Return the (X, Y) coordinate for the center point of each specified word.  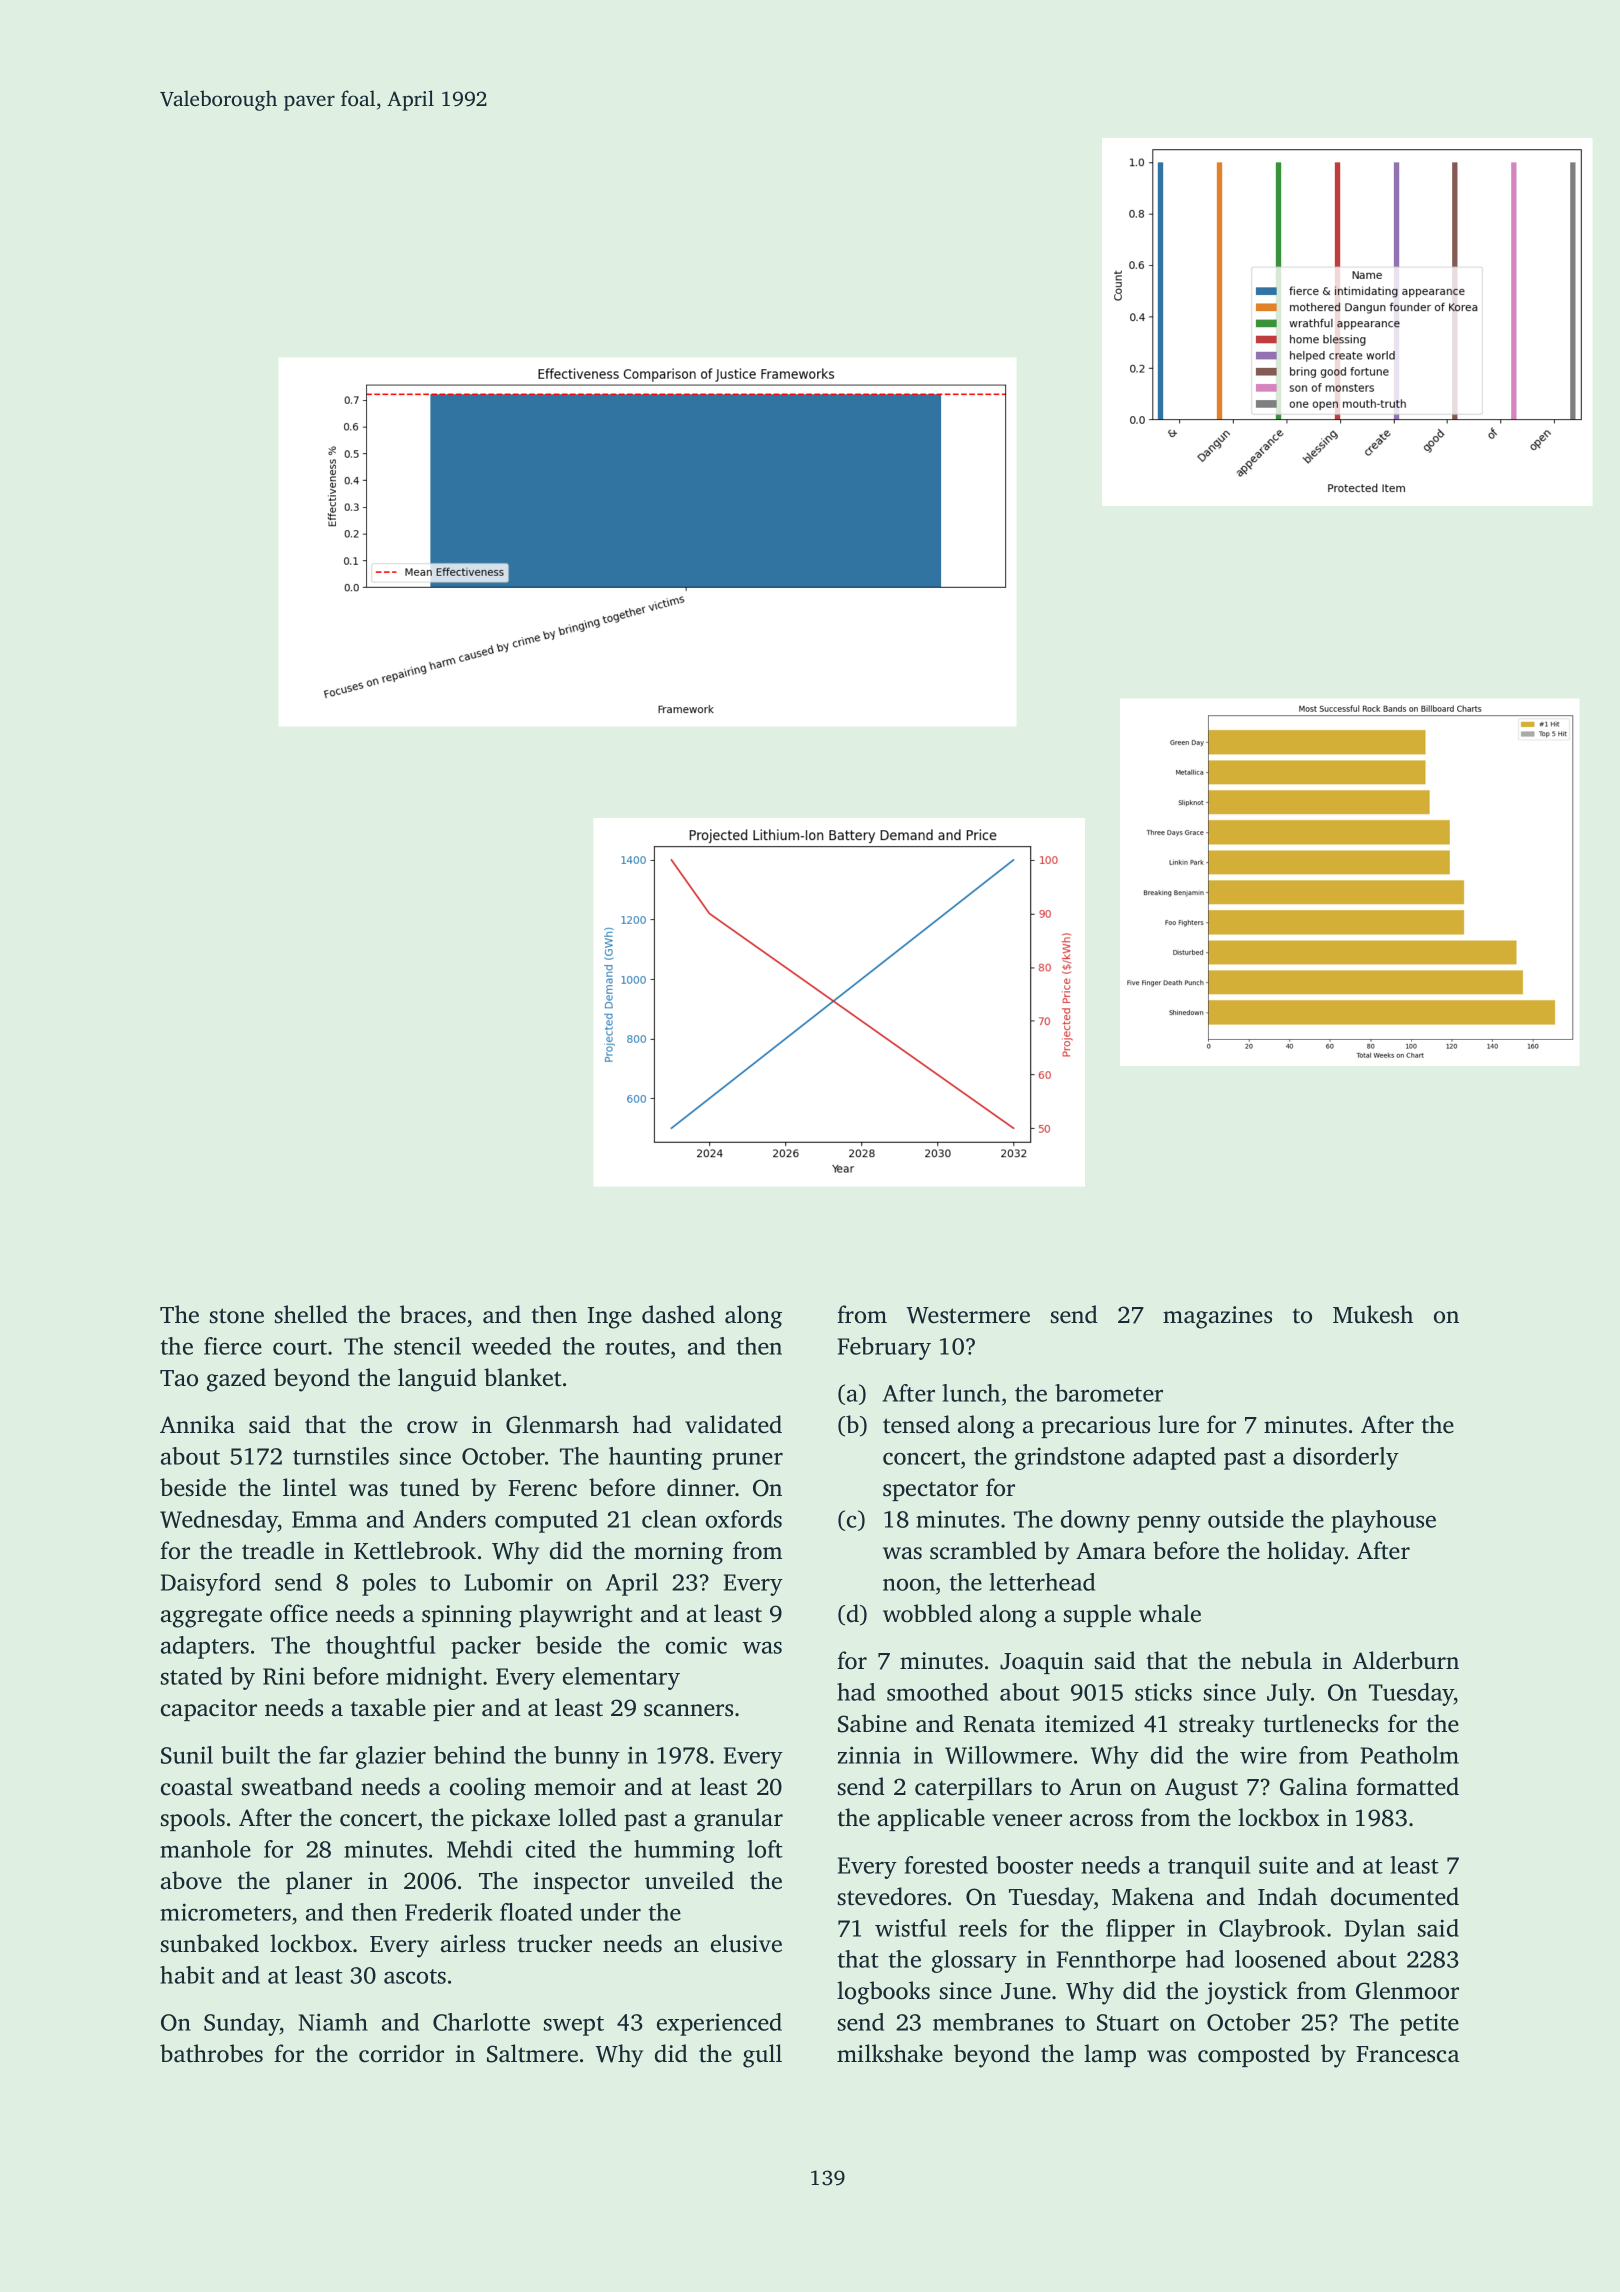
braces (433, 1314)
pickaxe (510, 1819)
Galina (1313, 1786)
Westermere (968, 1315)
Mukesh (1373, 1314)
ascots (415, 1976)
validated (733, 1424)
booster (1034, 1865)
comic (696, 1645)
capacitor (209, 1710)
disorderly (1346, 1458)
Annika (197, 1424)
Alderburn (1405, 1660)
